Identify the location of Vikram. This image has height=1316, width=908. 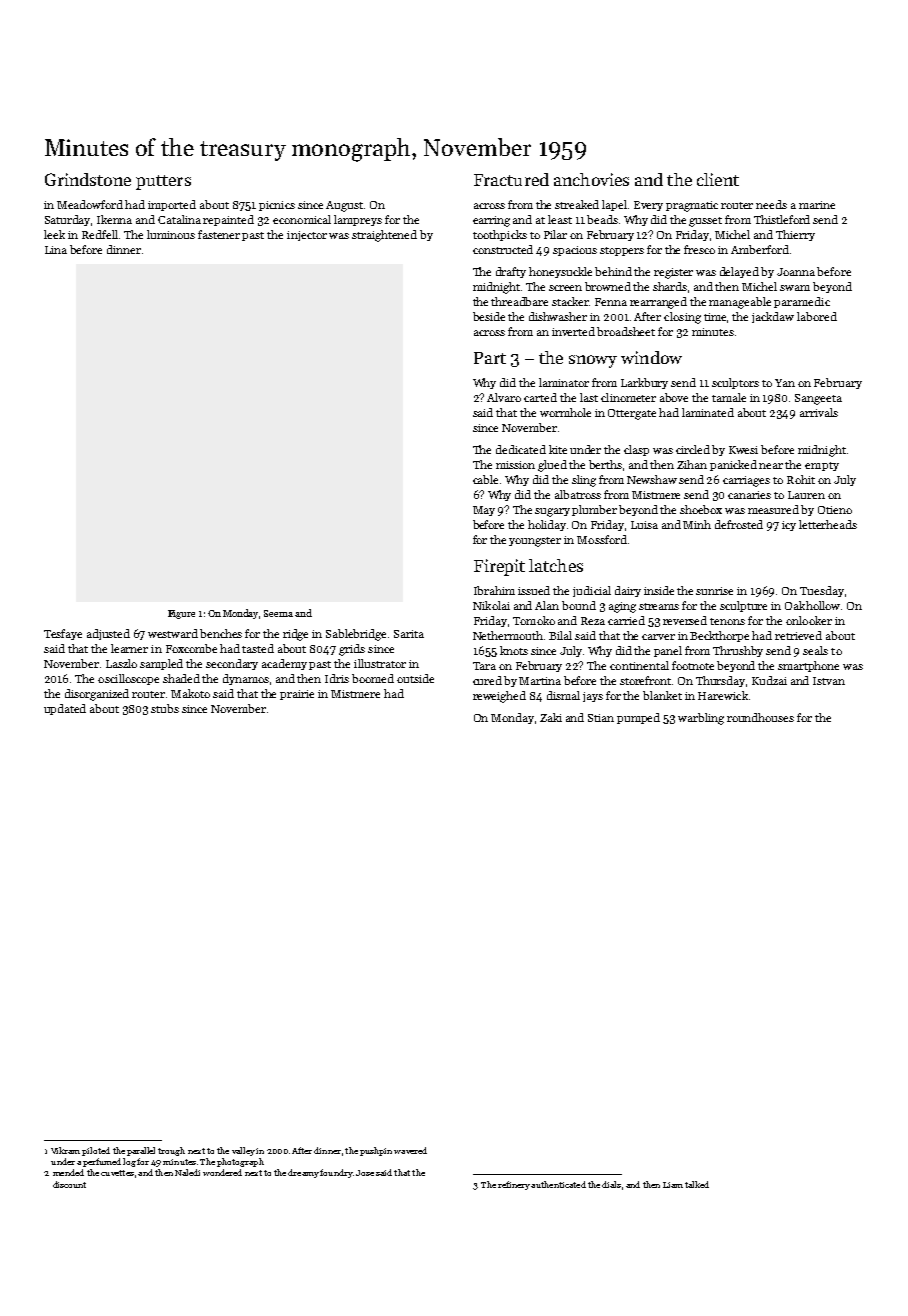
(65, 1150).
